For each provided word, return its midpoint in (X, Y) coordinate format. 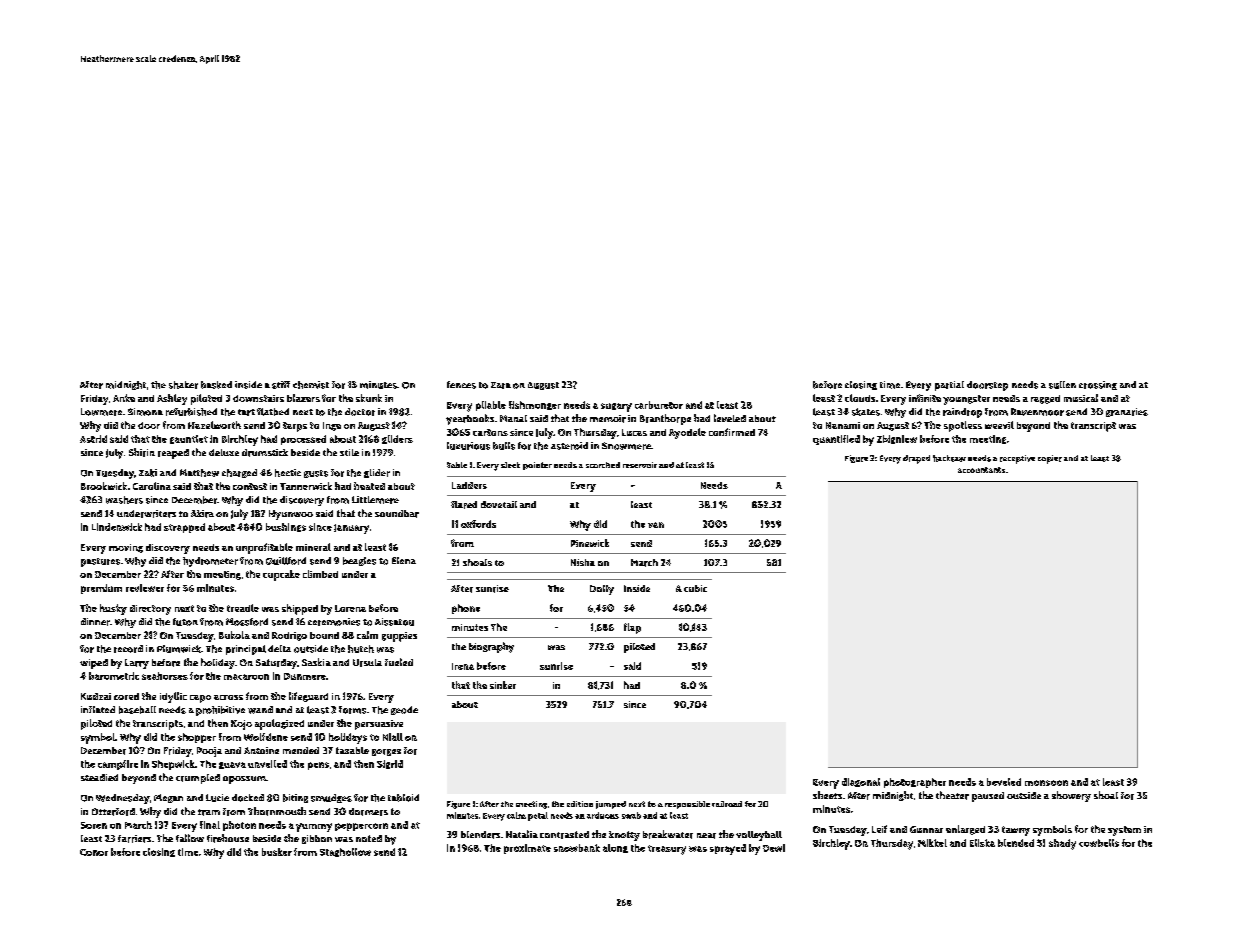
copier (1050, 459)
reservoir (640, 465)
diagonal (861, 782)
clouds (860, 398)
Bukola (234, 635)
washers (124, 500)
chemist (311, 385)
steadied (99, 777)
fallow (190, 838)
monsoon (1046, 783)
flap (632, 628)
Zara (501, 385)
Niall (393, 737)
